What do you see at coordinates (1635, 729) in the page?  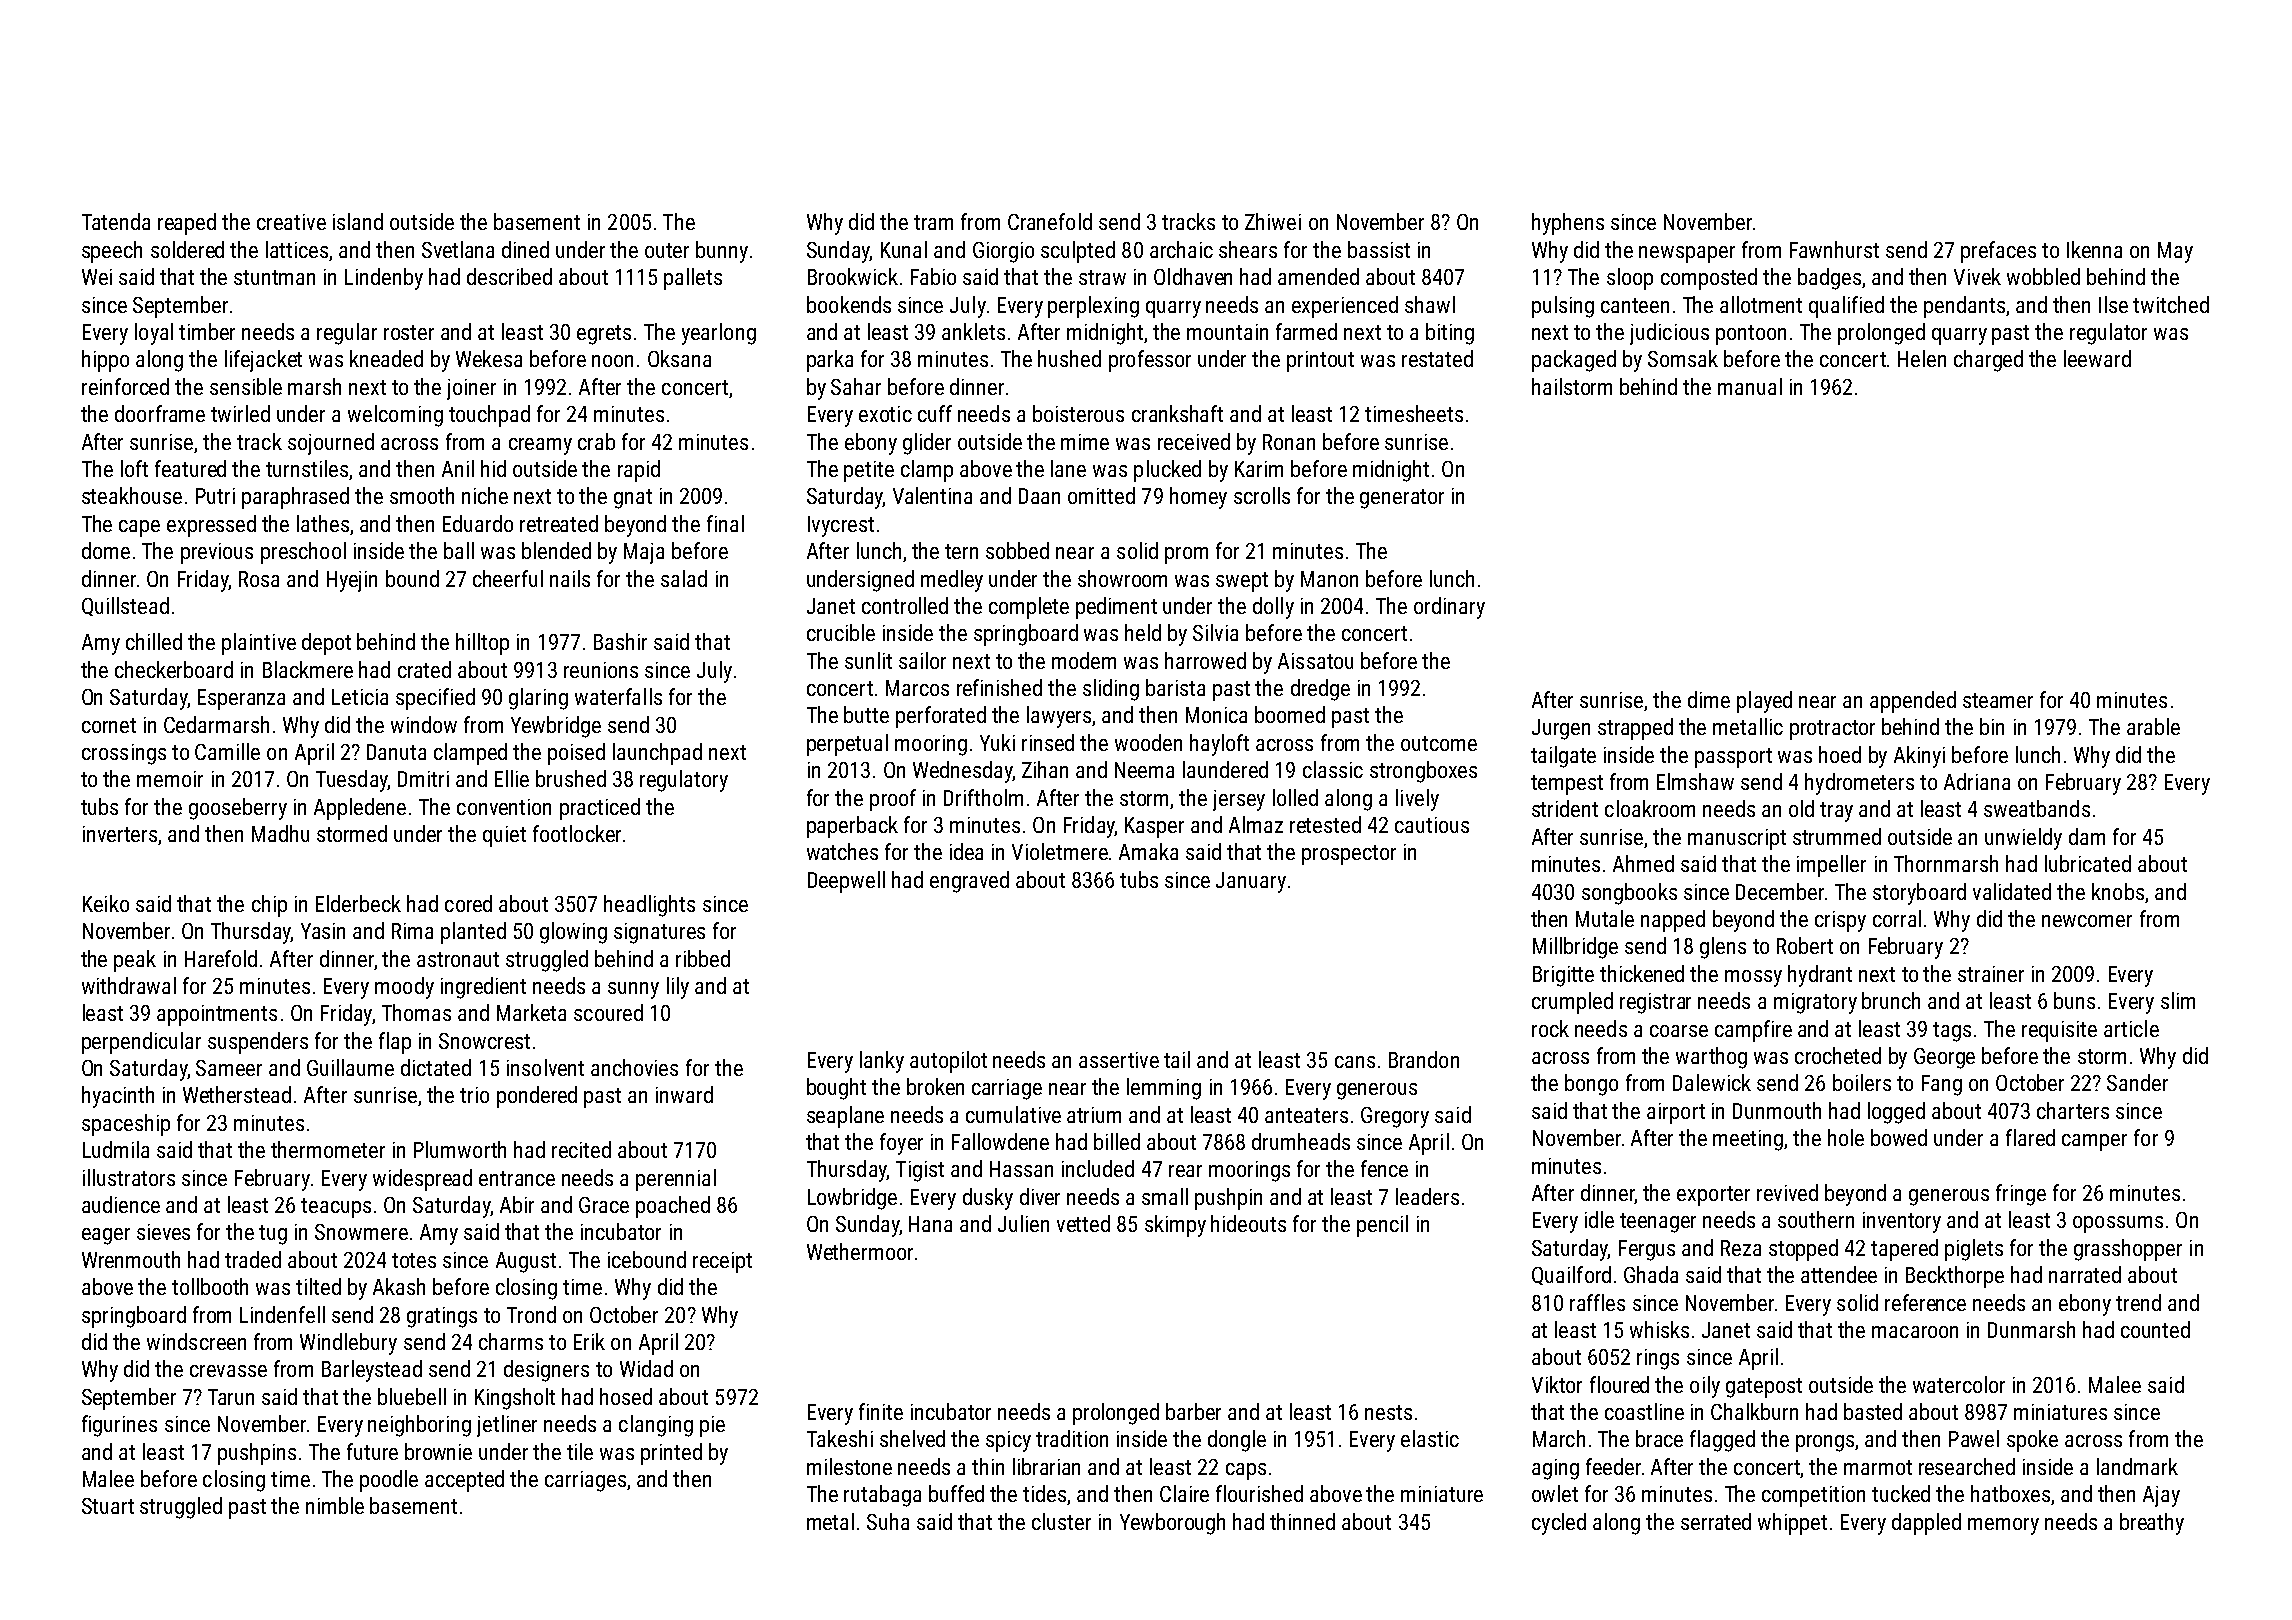 I see `strapped` at bounding box center [1635, 729].
